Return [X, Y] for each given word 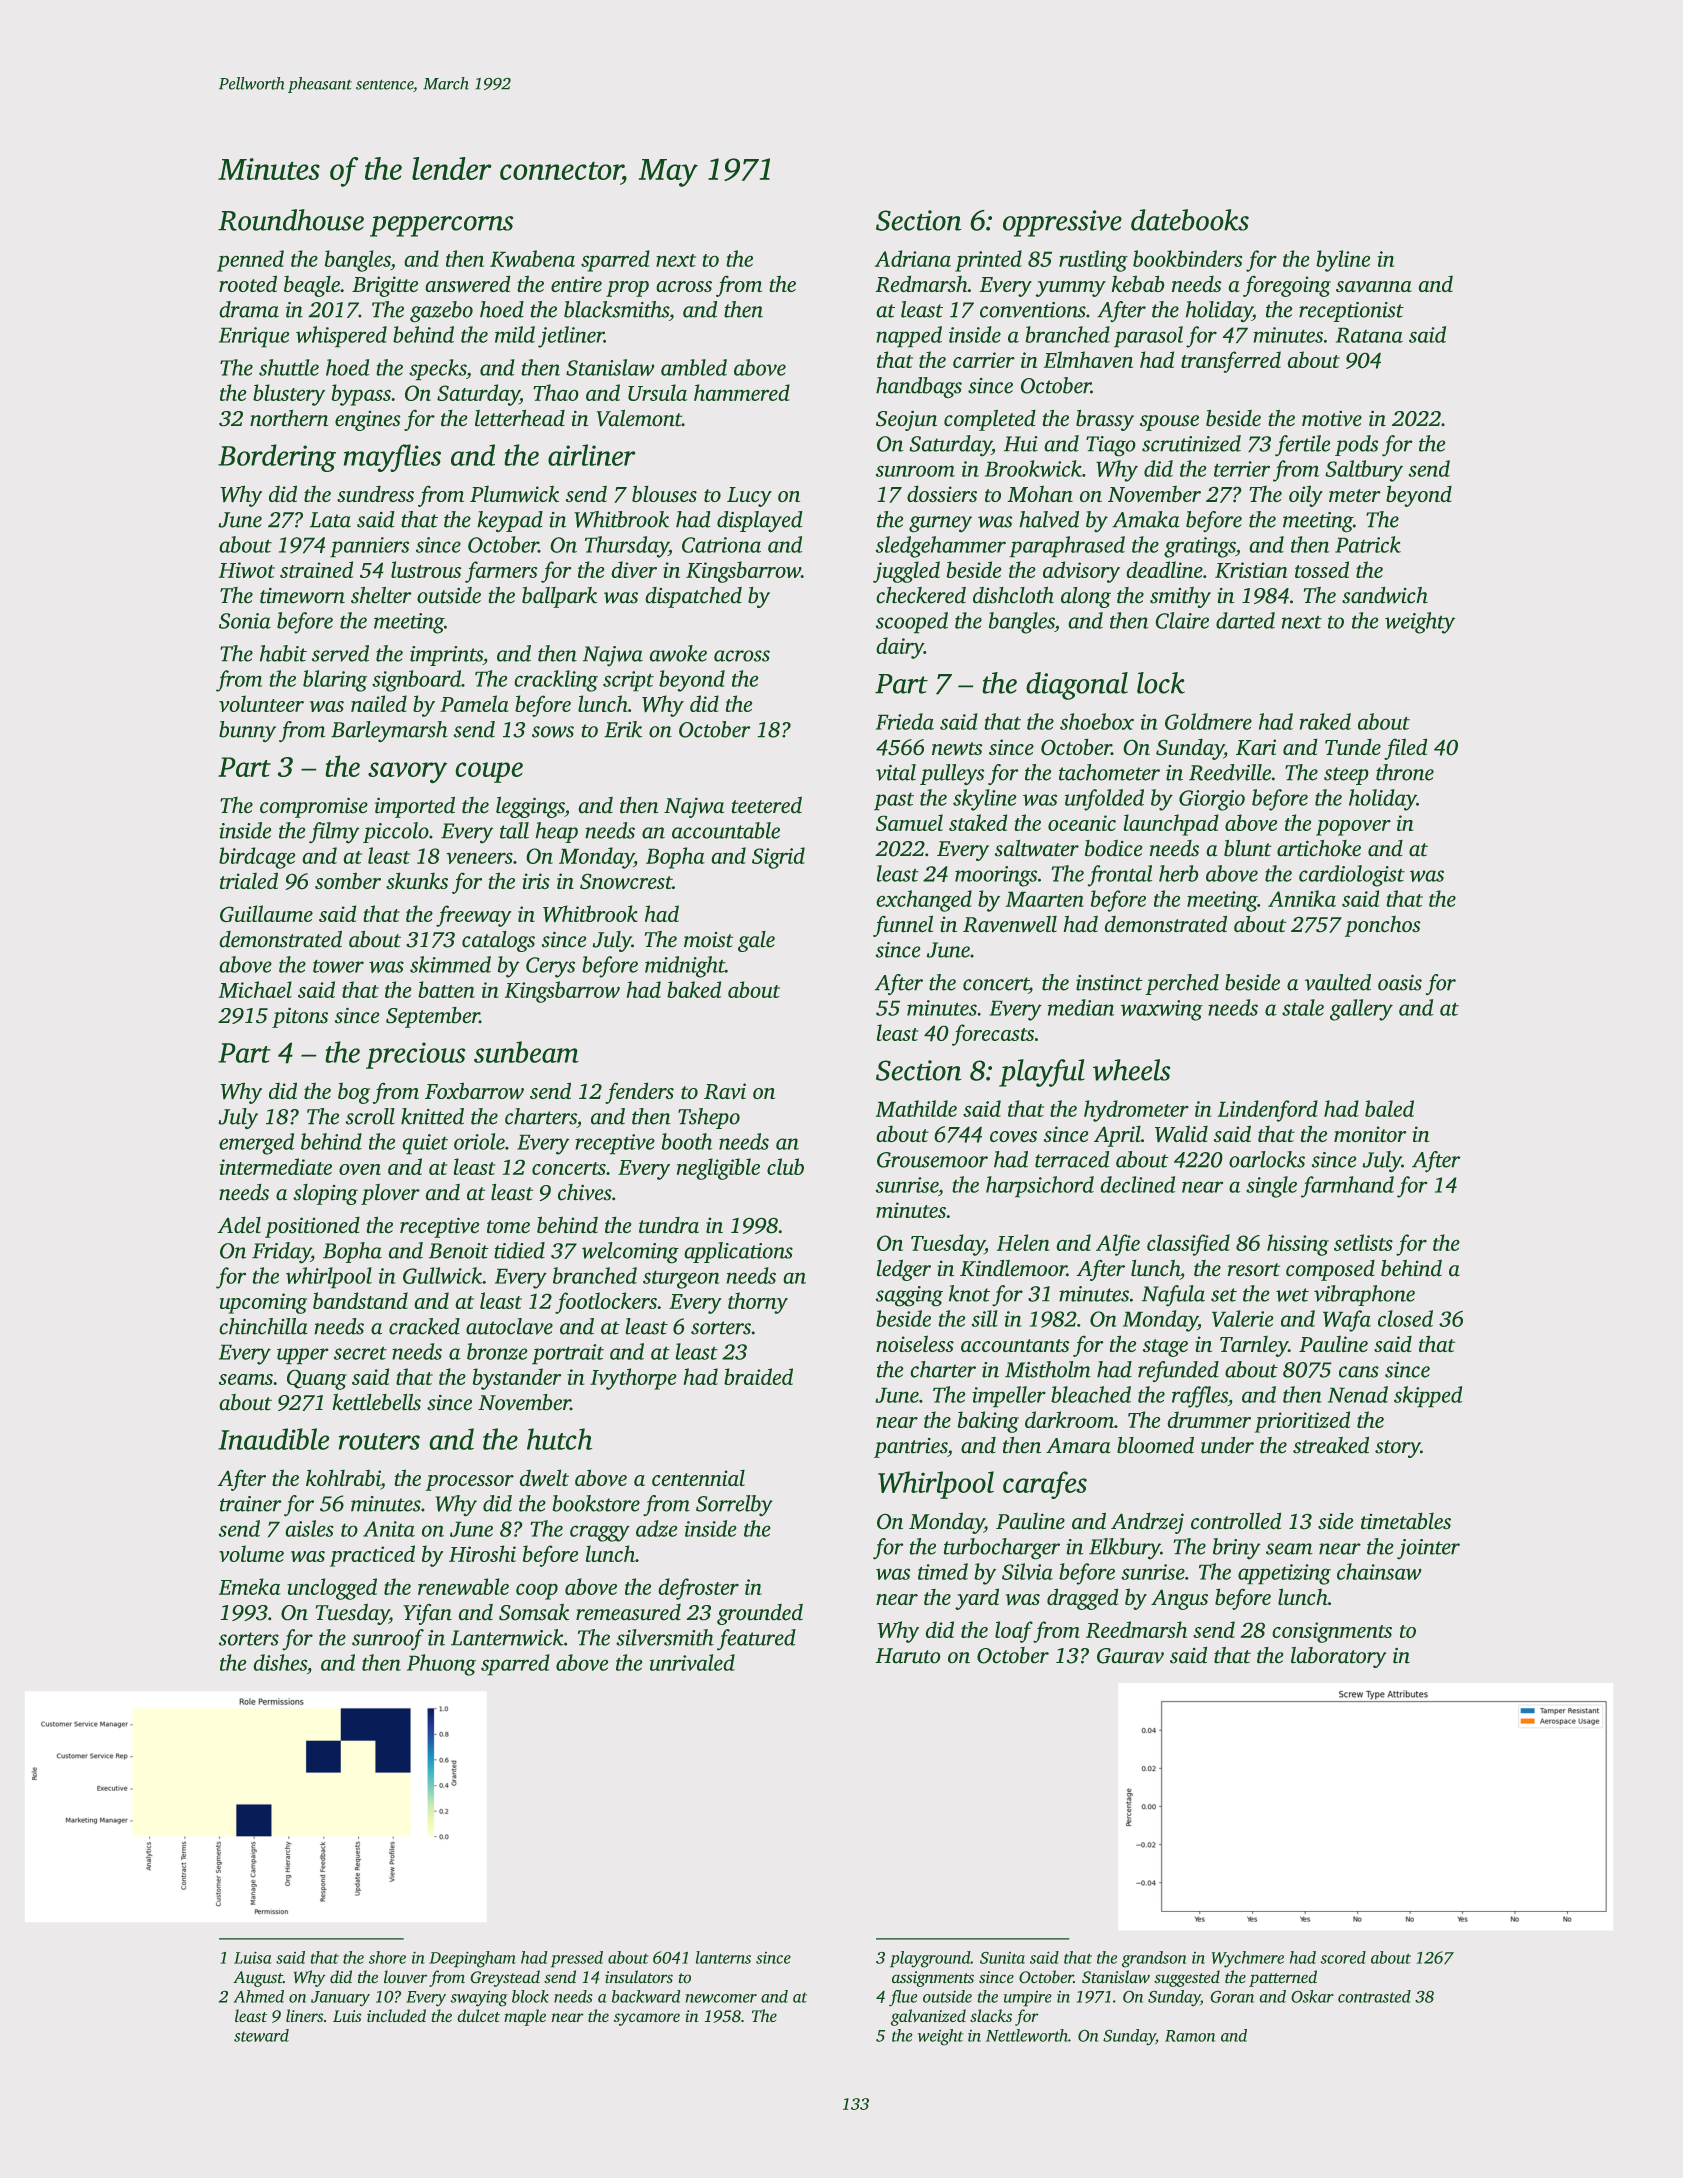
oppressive [1062, 223]
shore [387, 1957]
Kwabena [532, 258]
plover [390, 1194]
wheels [1131, 1070]
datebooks [1190, 220]
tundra [669, 1225]
